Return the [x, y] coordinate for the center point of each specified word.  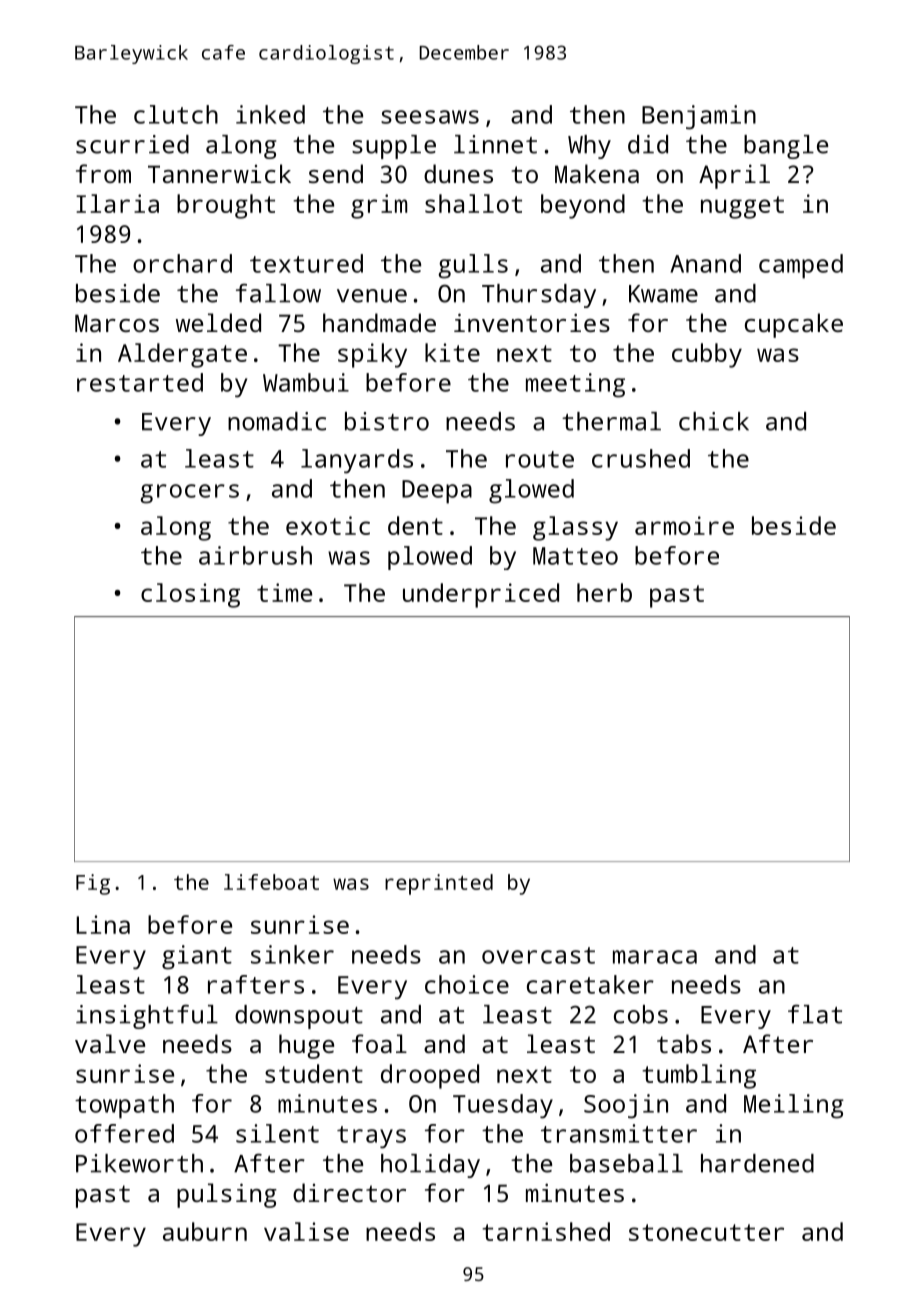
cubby [707, 355]
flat [815, 1014]
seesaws [430, 117]
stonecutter [706, 1232]
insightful [147, 1016]
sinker [292, 954]
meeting [575, 385]
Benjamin [699, 117]
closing [190, 595]
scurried [132, 144]
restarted [140, 382]
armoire [684, 525]
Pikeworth [139, 1163]
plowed [430, 558]
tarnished [546, 1231]
